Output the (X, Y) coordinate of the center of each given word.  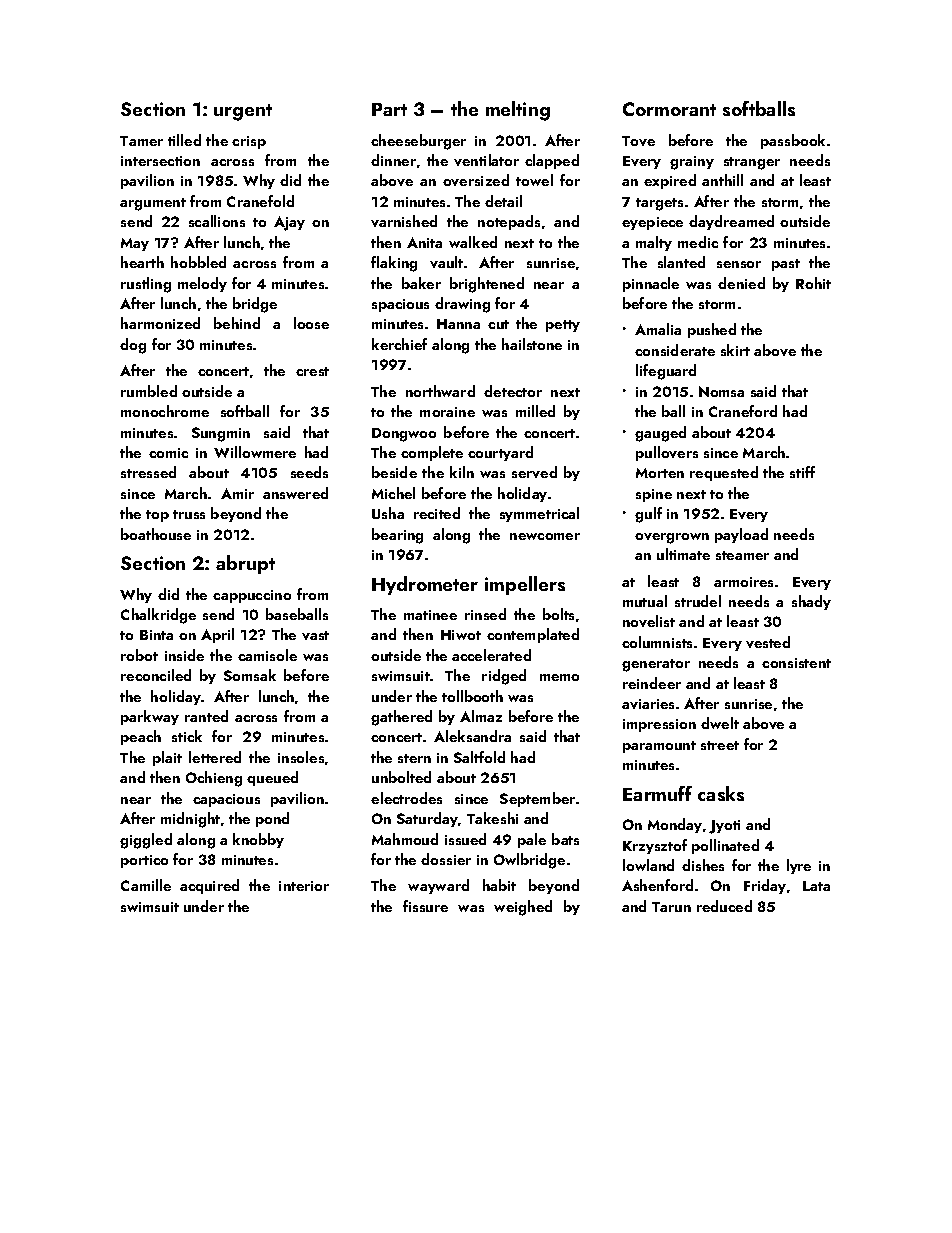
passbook (793, 141)
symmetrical (539, 514)
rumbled (149, 391)
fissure (425, 906)
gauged (660, 434)
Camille (146, 885)
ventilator (486, 160)
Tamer (141, 141)
